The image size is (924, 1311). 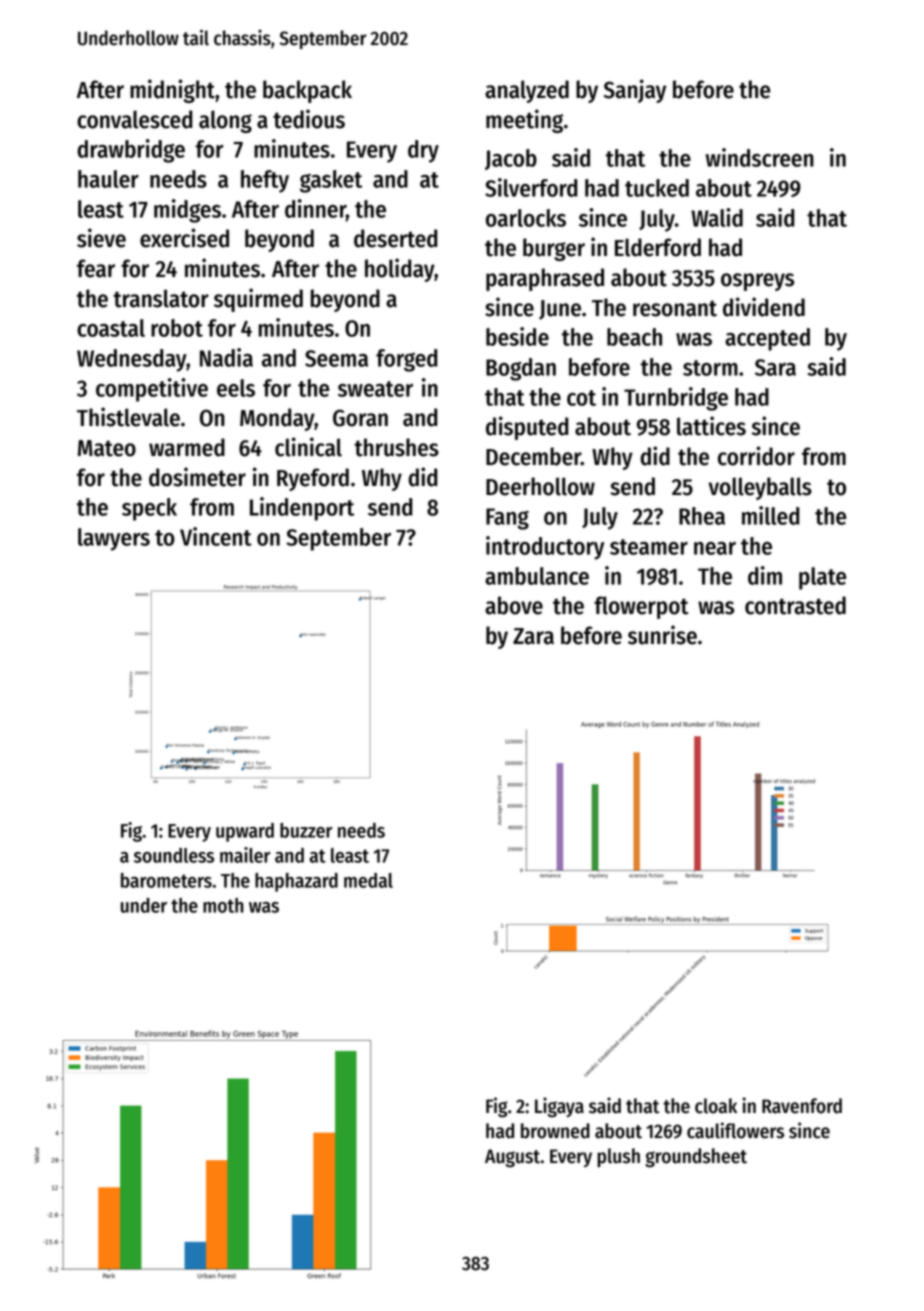 I want to click on upward, so click(x=245, y=832).
